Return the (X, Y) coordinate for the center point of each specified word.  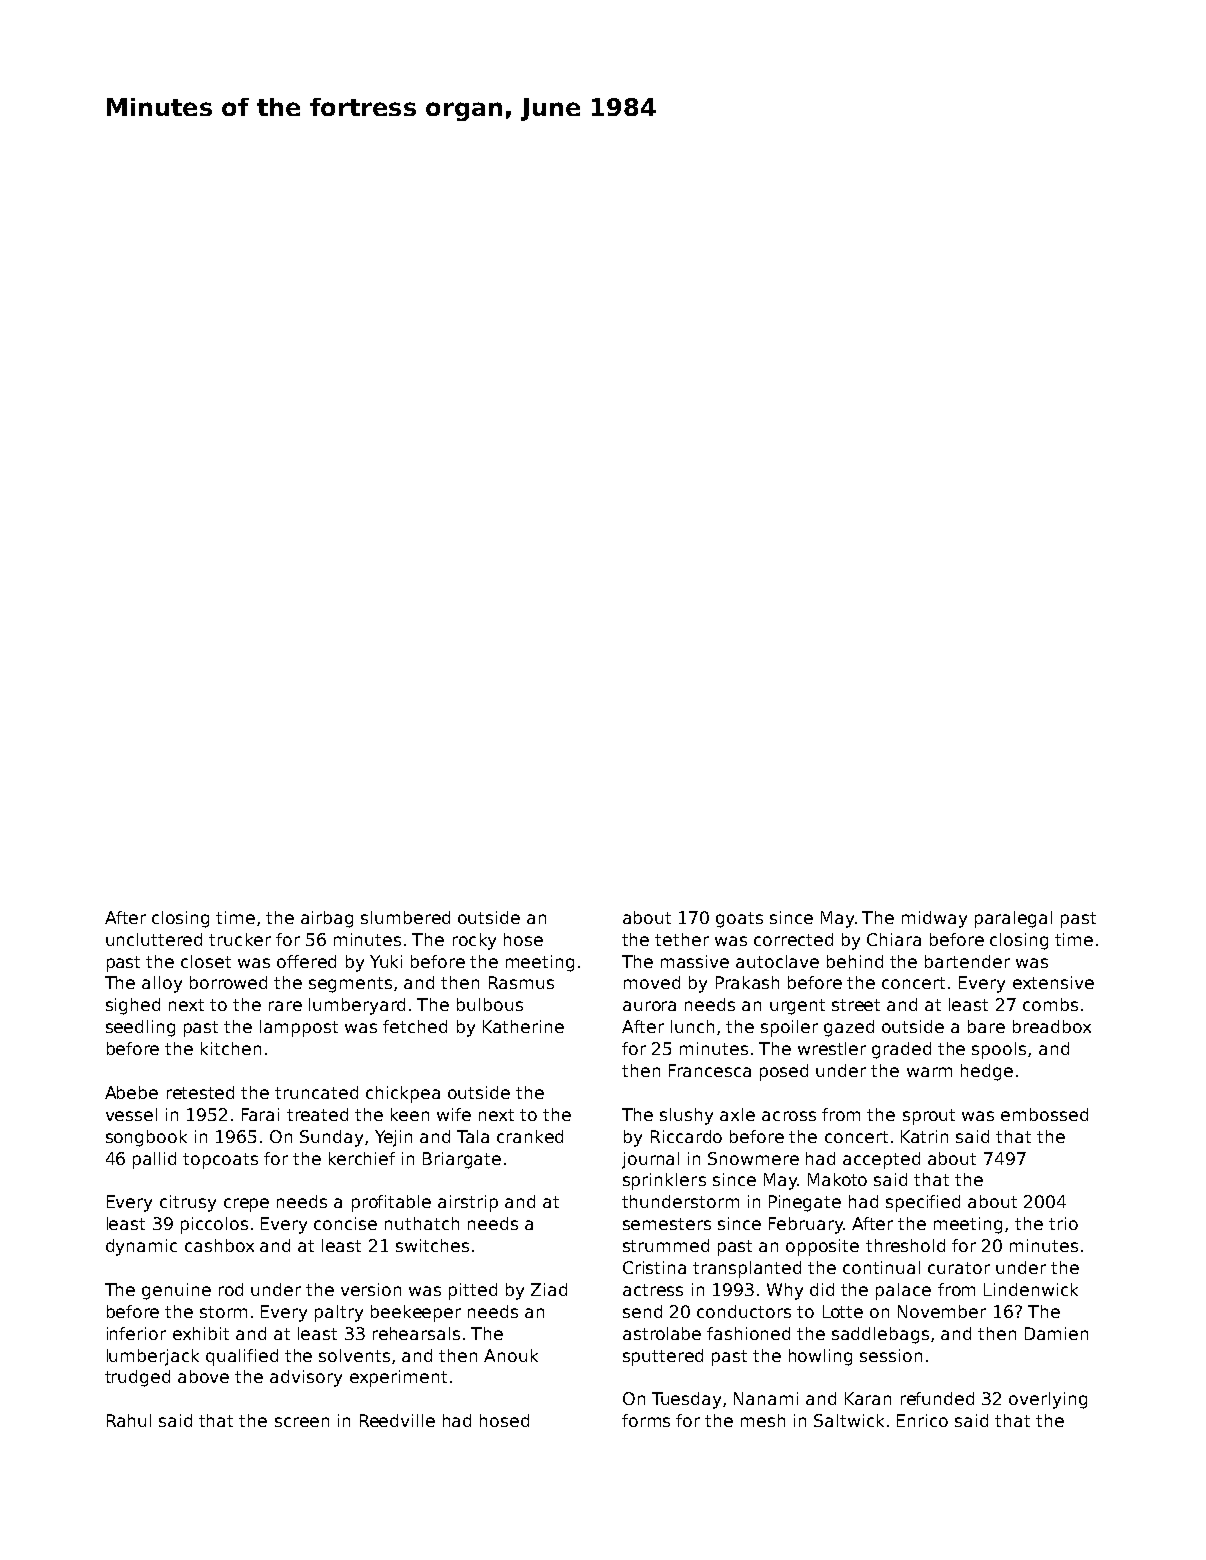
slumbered (405, 917)
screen (302, 1422)
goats (739, 920)
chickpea (403, 1094)
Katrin (924, 1136)
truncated (316, 1092)
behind (855, 961)
